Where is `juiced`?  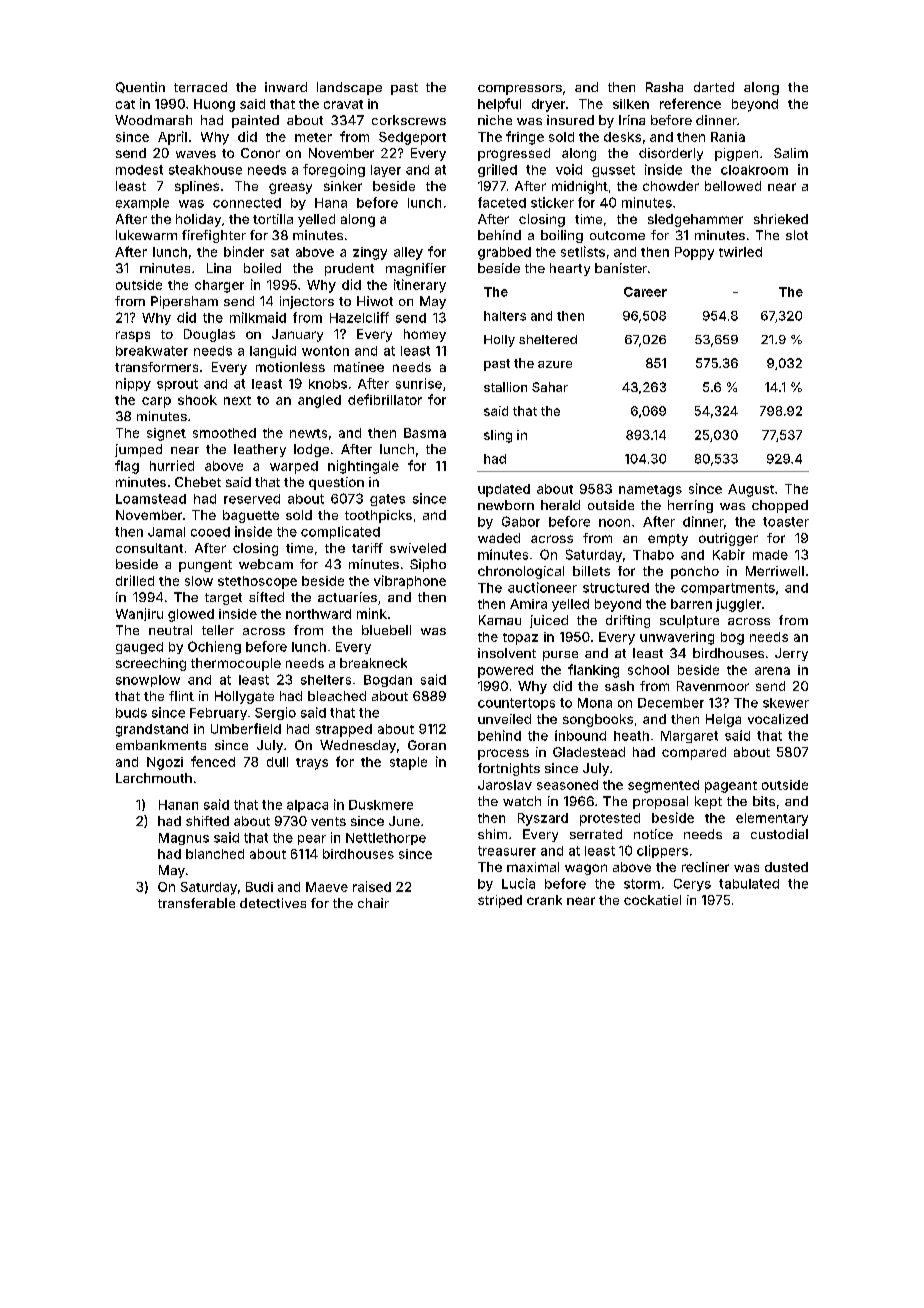
juiced is located at coordinates (549, 621).
